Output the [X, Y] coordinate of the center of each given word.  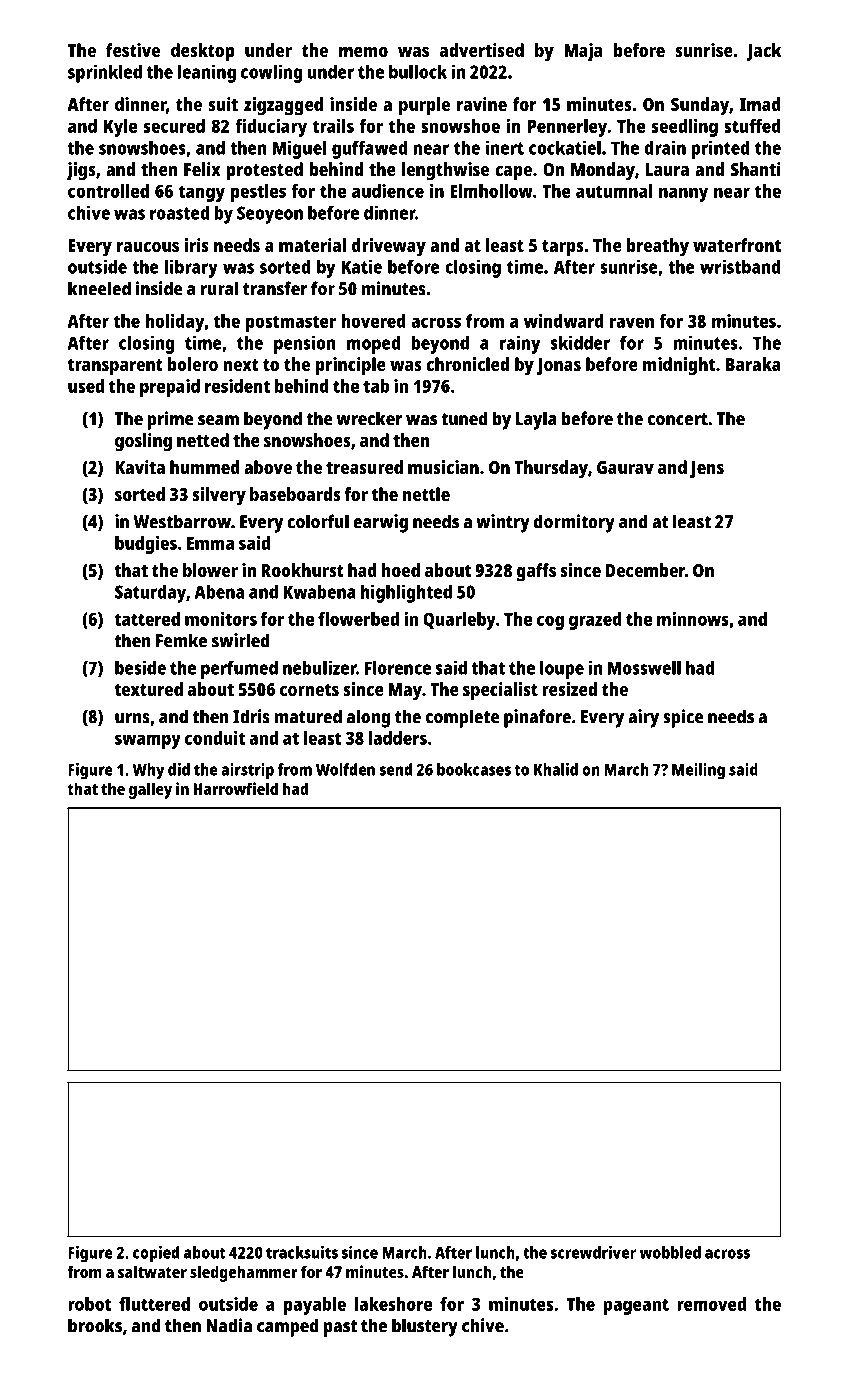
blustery [425, 1327]
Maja [583, 52]
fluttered [154, 1304]
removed [711, 1304]
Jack [763, 52]
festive [133, 50]
